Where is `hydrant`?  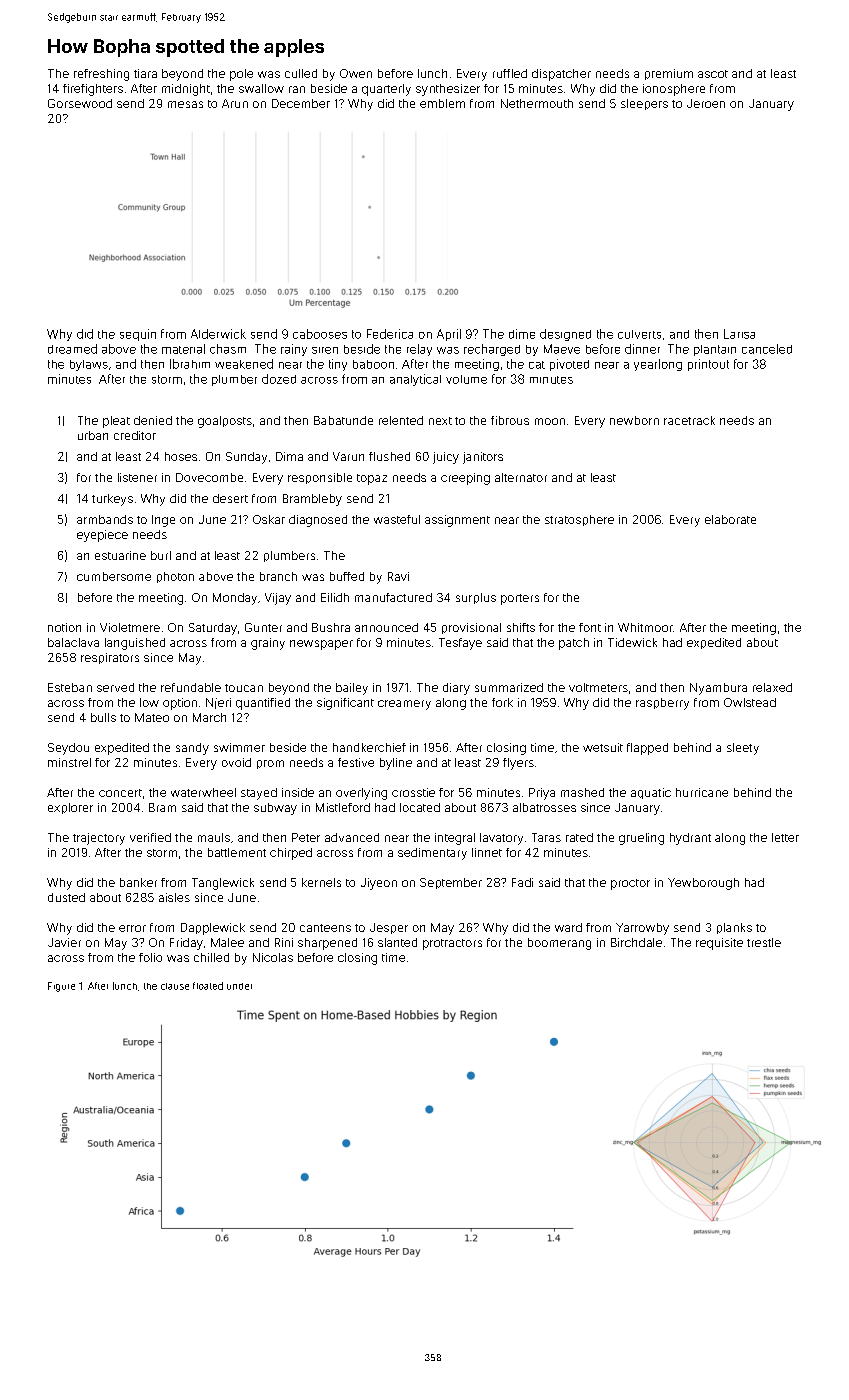
hydrant is located at coordinates (690, 839).
